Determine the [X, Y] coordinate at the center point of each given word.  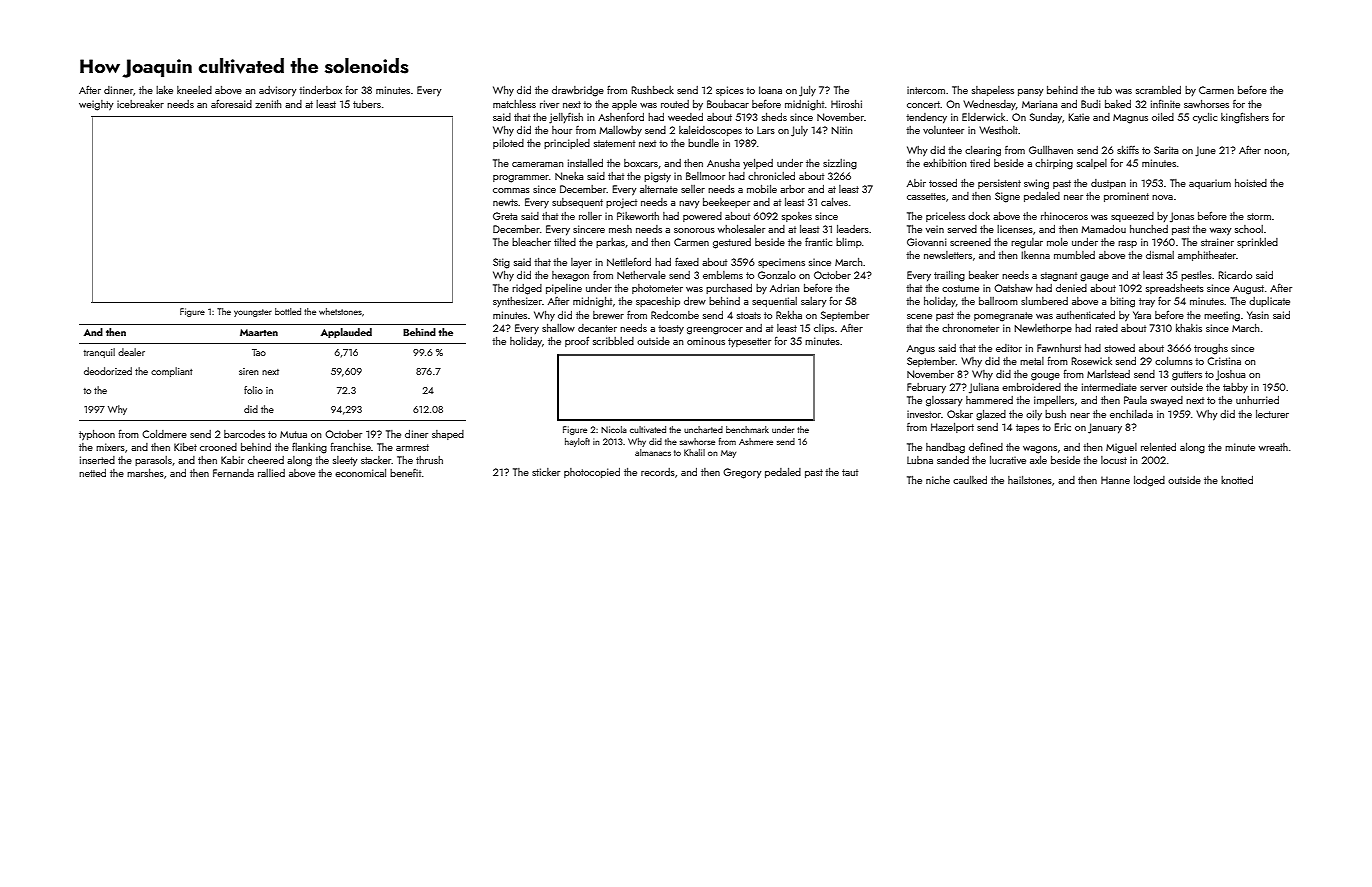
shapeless [993, 91]
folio [253, 390]
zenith [268, 104]
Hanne [1115, 480]
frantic [818, 241]
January [1105, 428]
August [1248, 290]
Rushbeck [653, 90]
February [926, 388]
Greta [505, 216]
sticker [546, 472]
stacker [376, 460]
